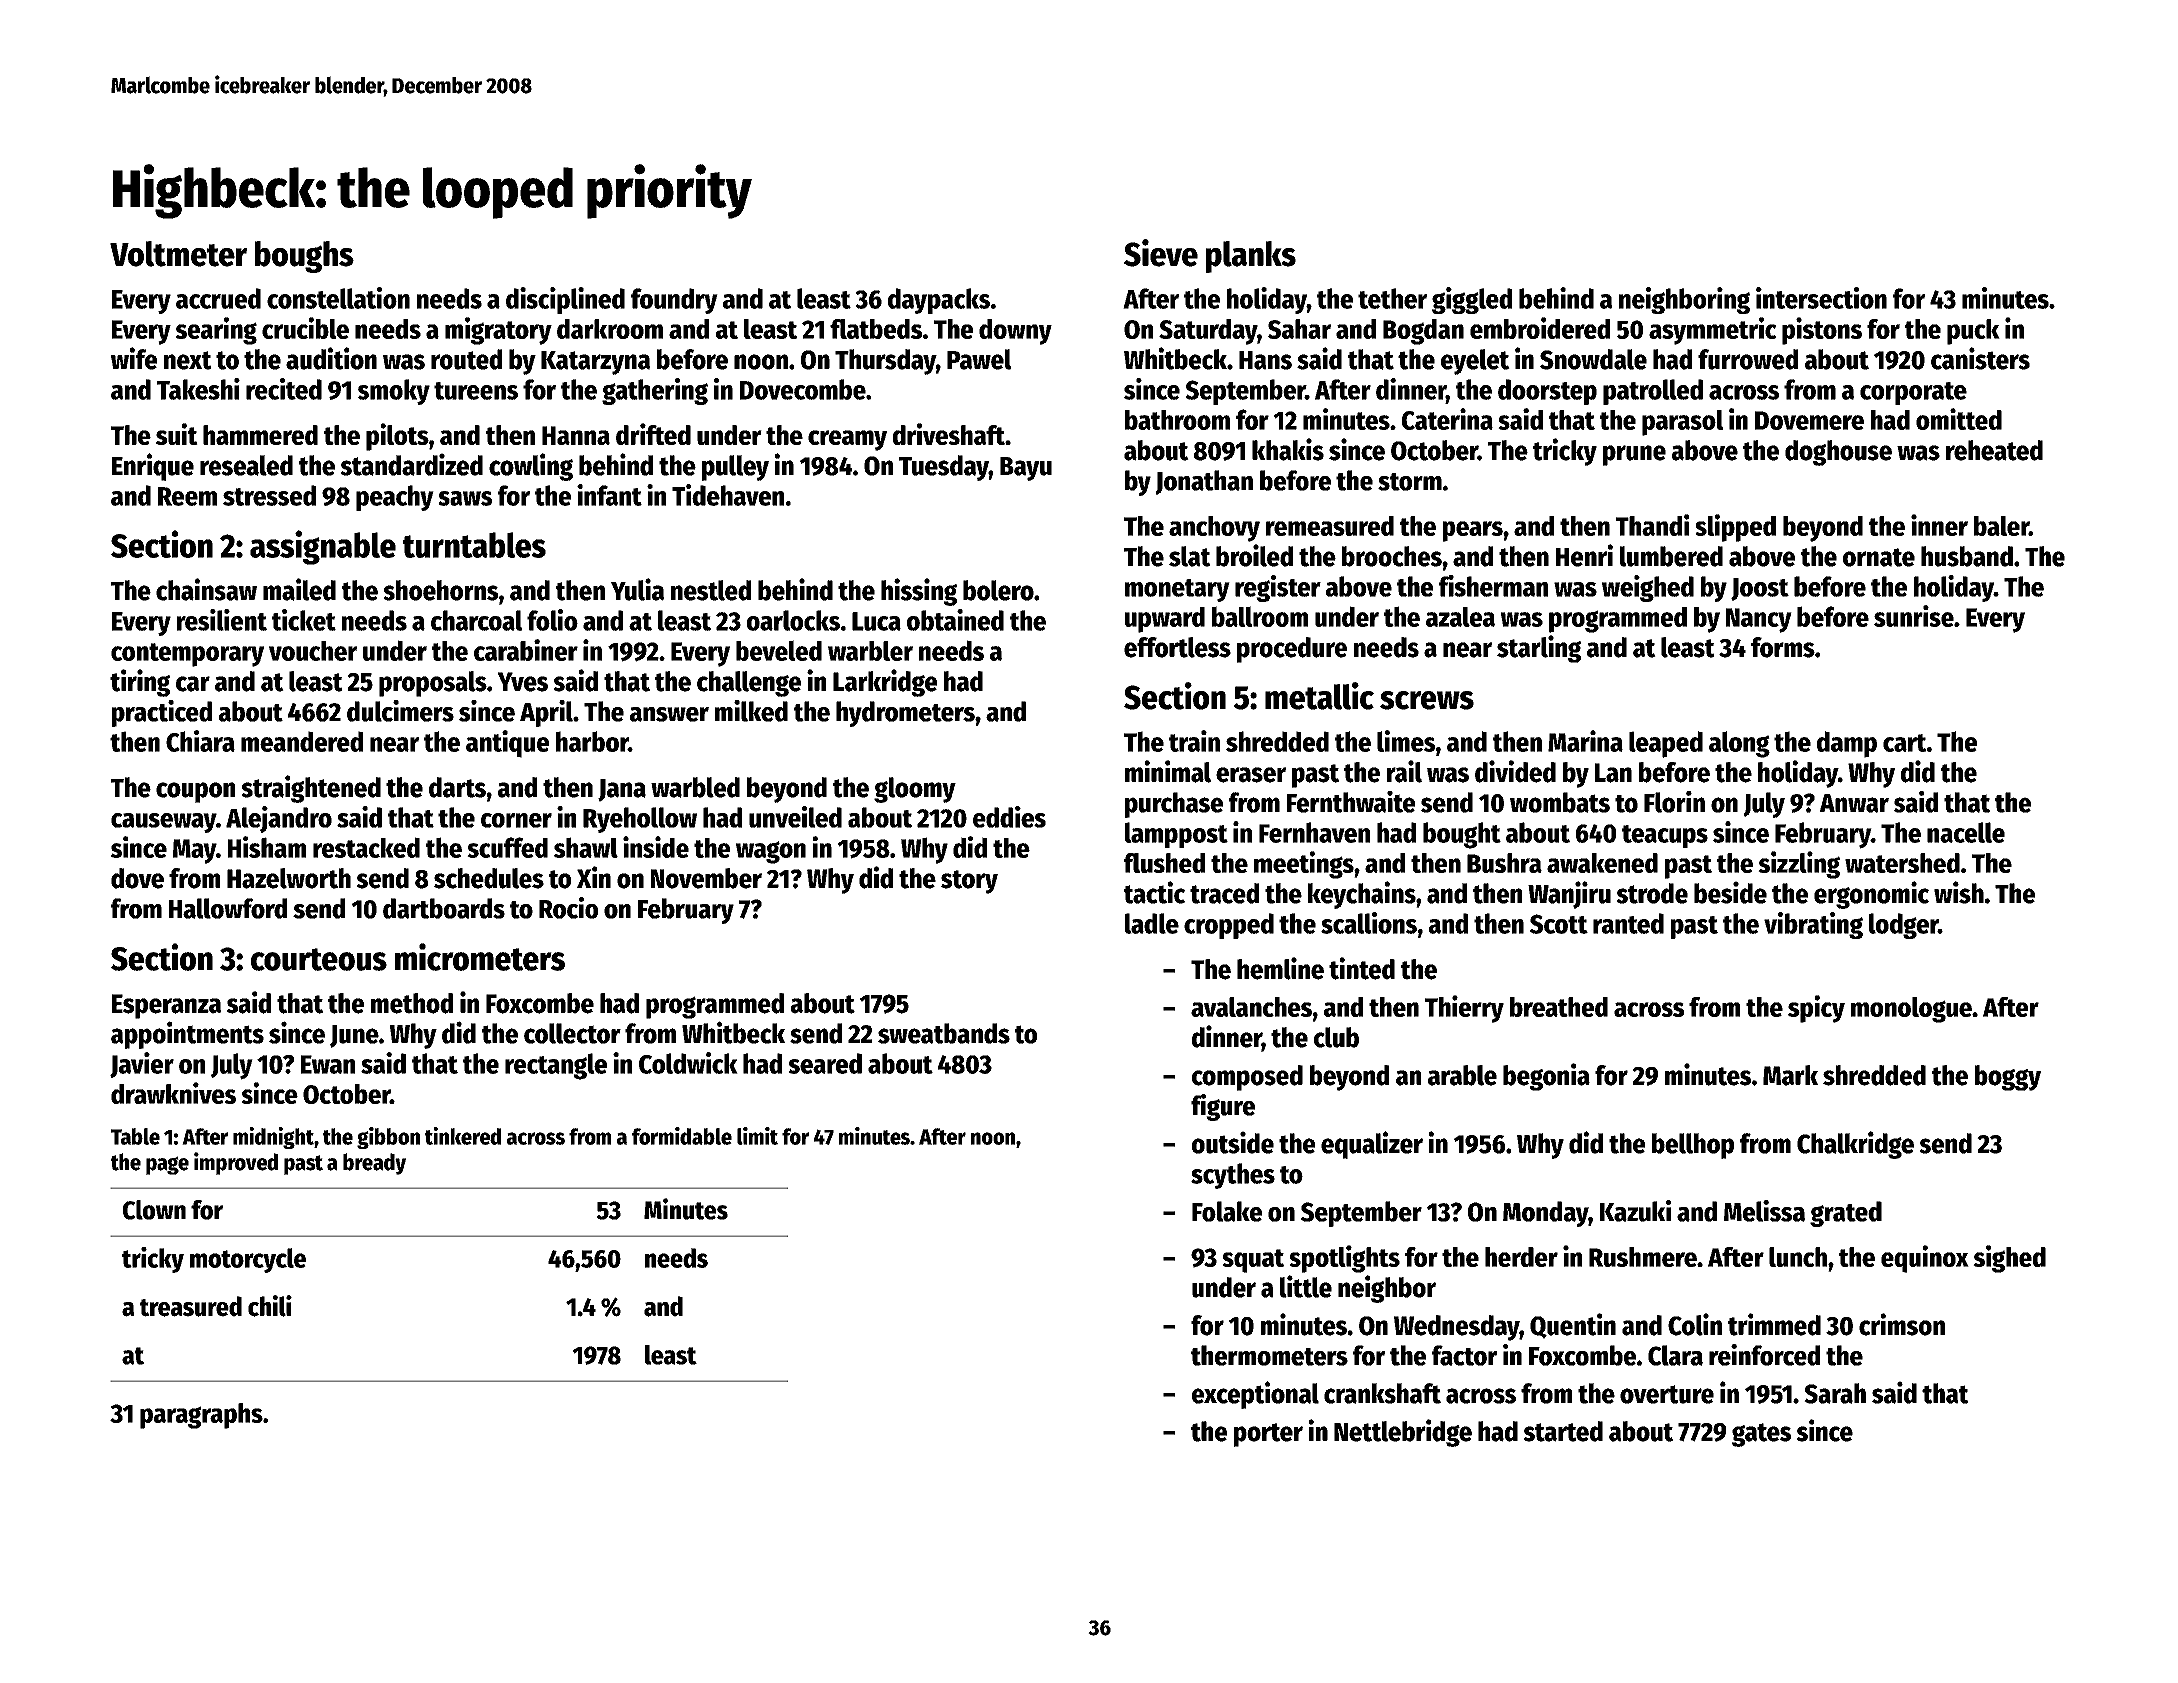 Image resolution: width=2178 pixels, height=1683 pixels. What do you see at coordinates (1229, 926) in the screenshot?
I see `cropped` at bounding box center [1229, 926].
